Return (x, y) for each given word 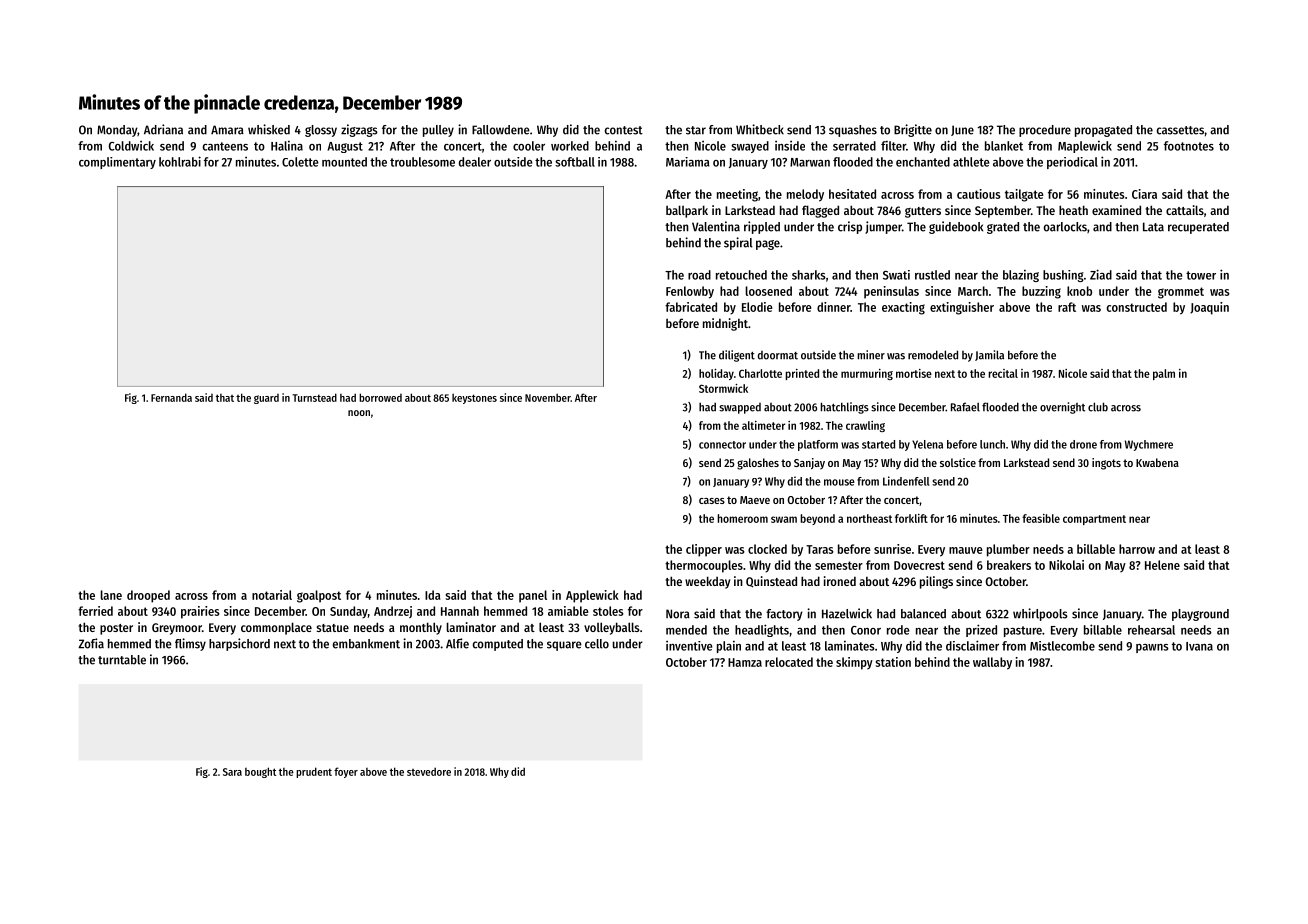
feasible (1041, 518)
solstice (958, 462)
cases (712, 501)
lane (111, 595)
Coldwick (131, 146)
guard (266, 399)
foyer (346, 772)
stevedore (429, 771)
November (548, 397)
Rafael (965, 407)
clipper (704, 550)
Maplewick (1085, 147)
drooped (148, 596)
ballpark (687, 211)
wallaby (992, 663)
